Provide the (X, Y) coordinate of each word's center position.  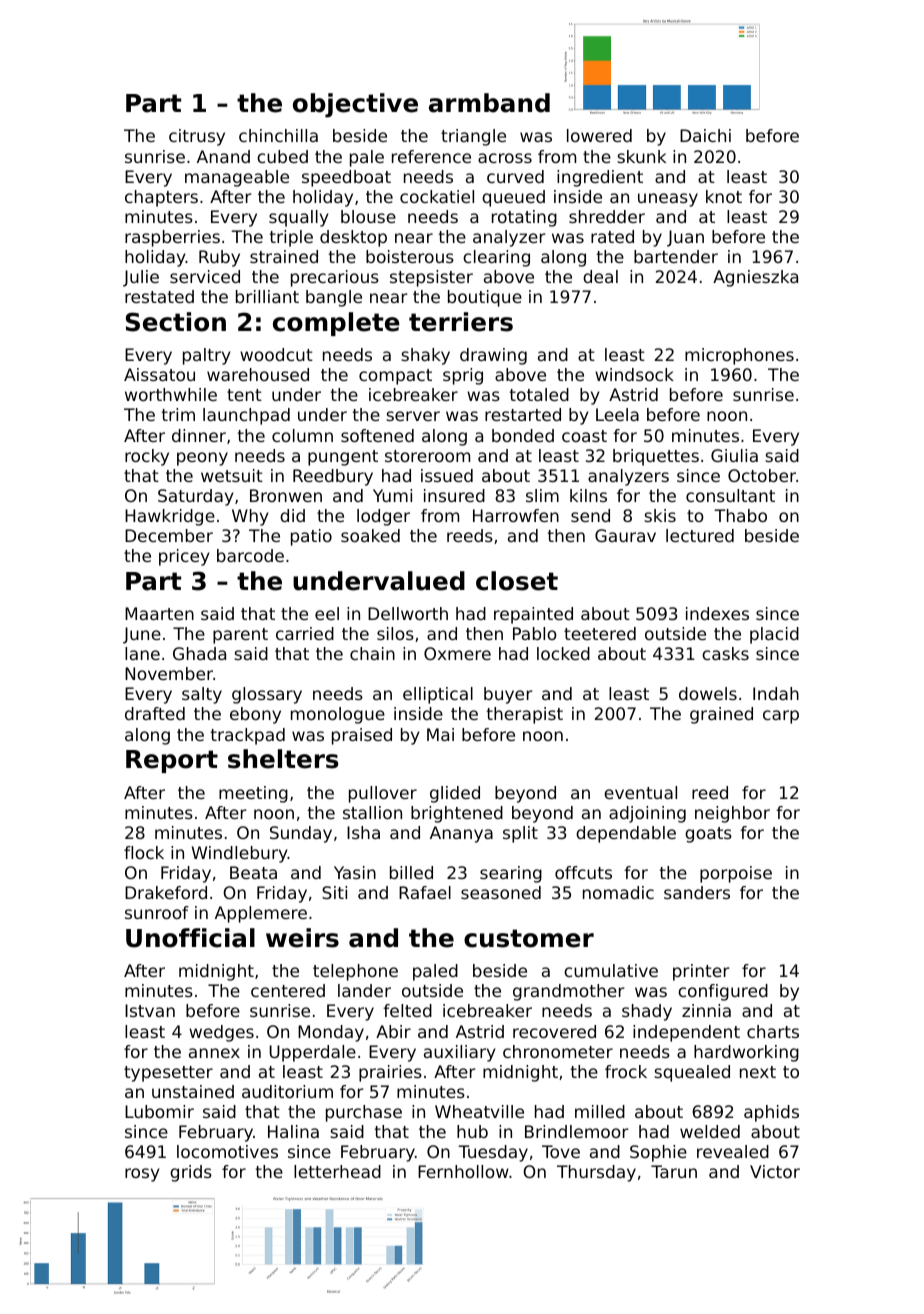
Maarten (159, 613)
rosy (142, 1175)
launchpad (246, 416)
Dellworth (408, 613)
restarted (523, 414)
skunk (641, 156)
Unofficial (190, 938)
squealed (692, 1073)
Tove (561, 1151)
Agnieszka (755, 278)
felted (407, 1010)
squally (299, 218)
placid (774, 635)
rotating (524, 218)
